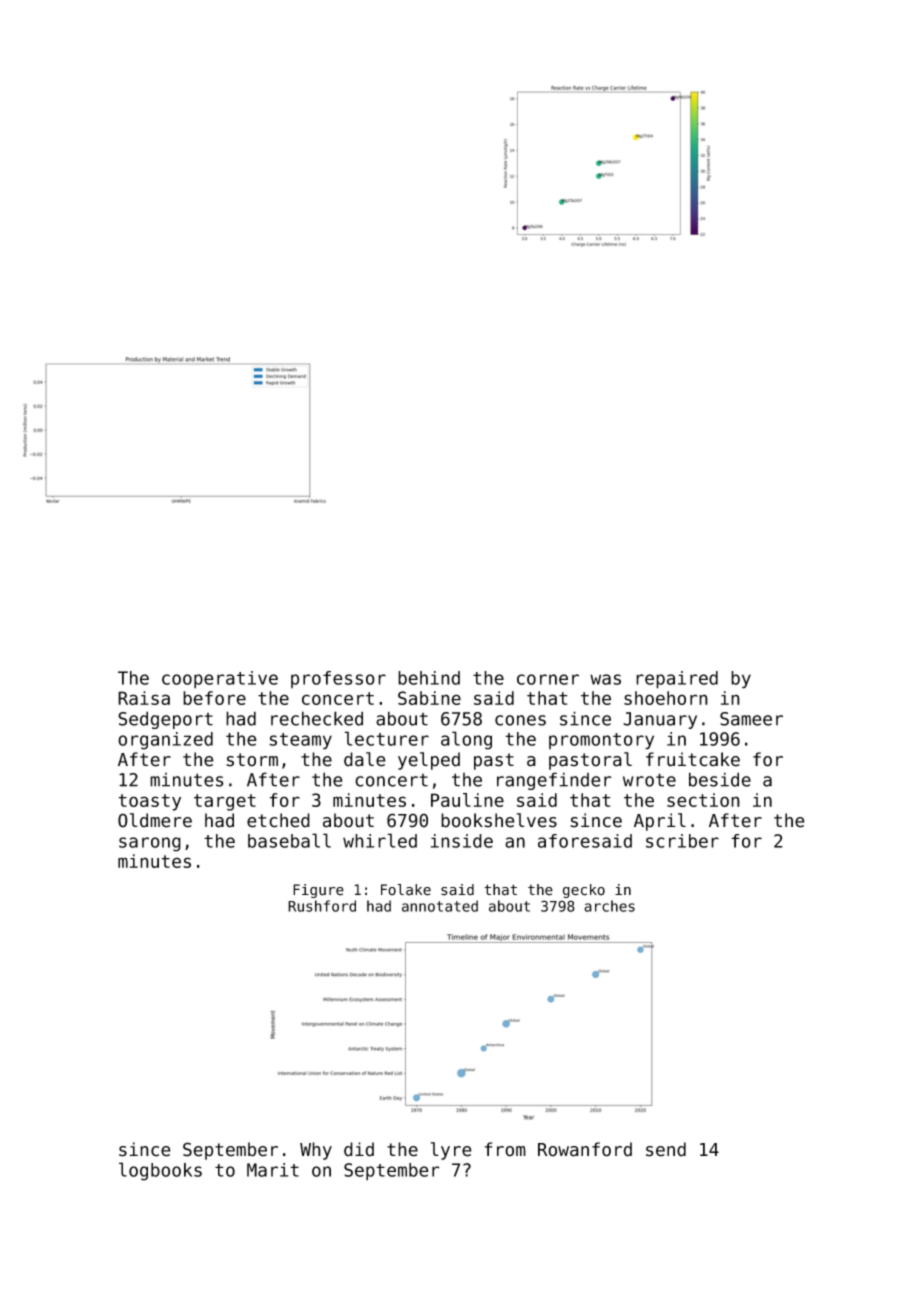 The width and height of the image is (924, 1308). Describe the element at coordinates (214, 698) in the image. I see `before` at that location.
